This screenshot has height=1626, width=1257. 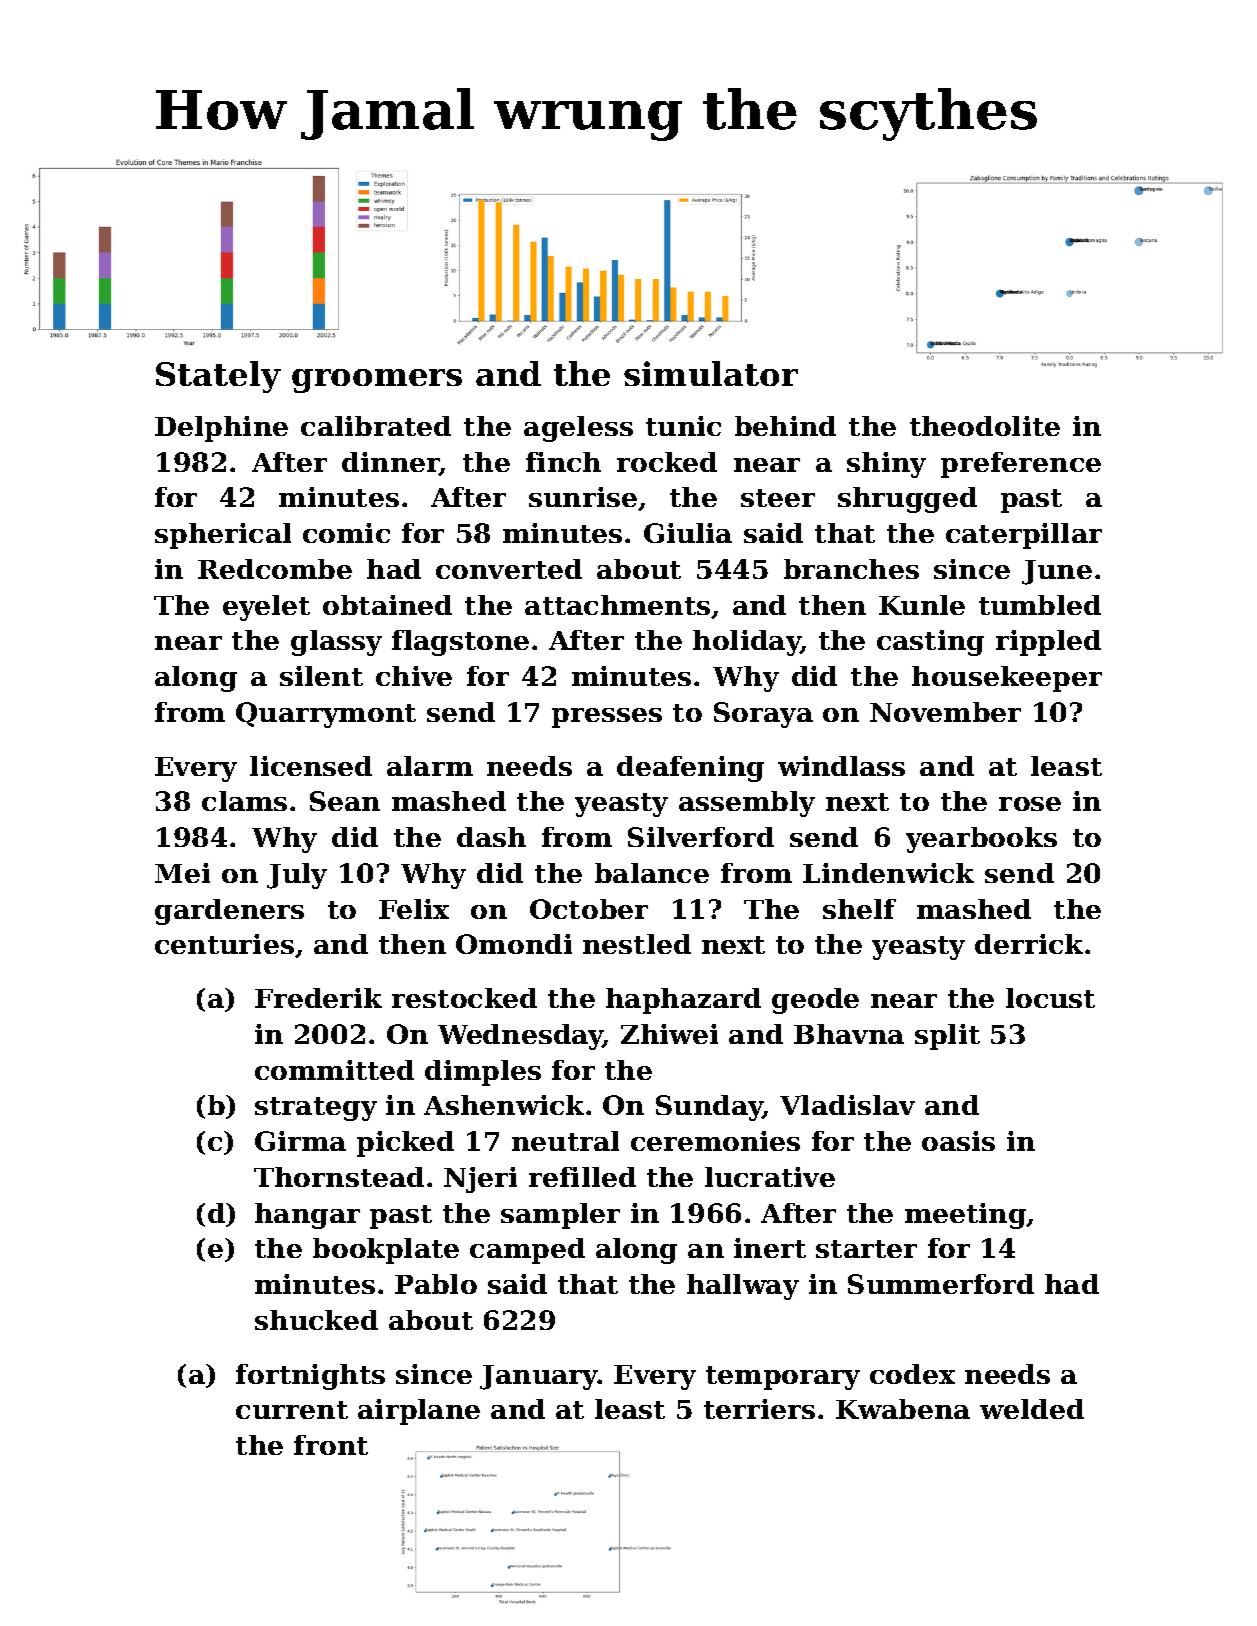 What do you see at coordinates (888, 873) in the screenshot?
I see `Lindenwick` at bounding box center [888, 873].
